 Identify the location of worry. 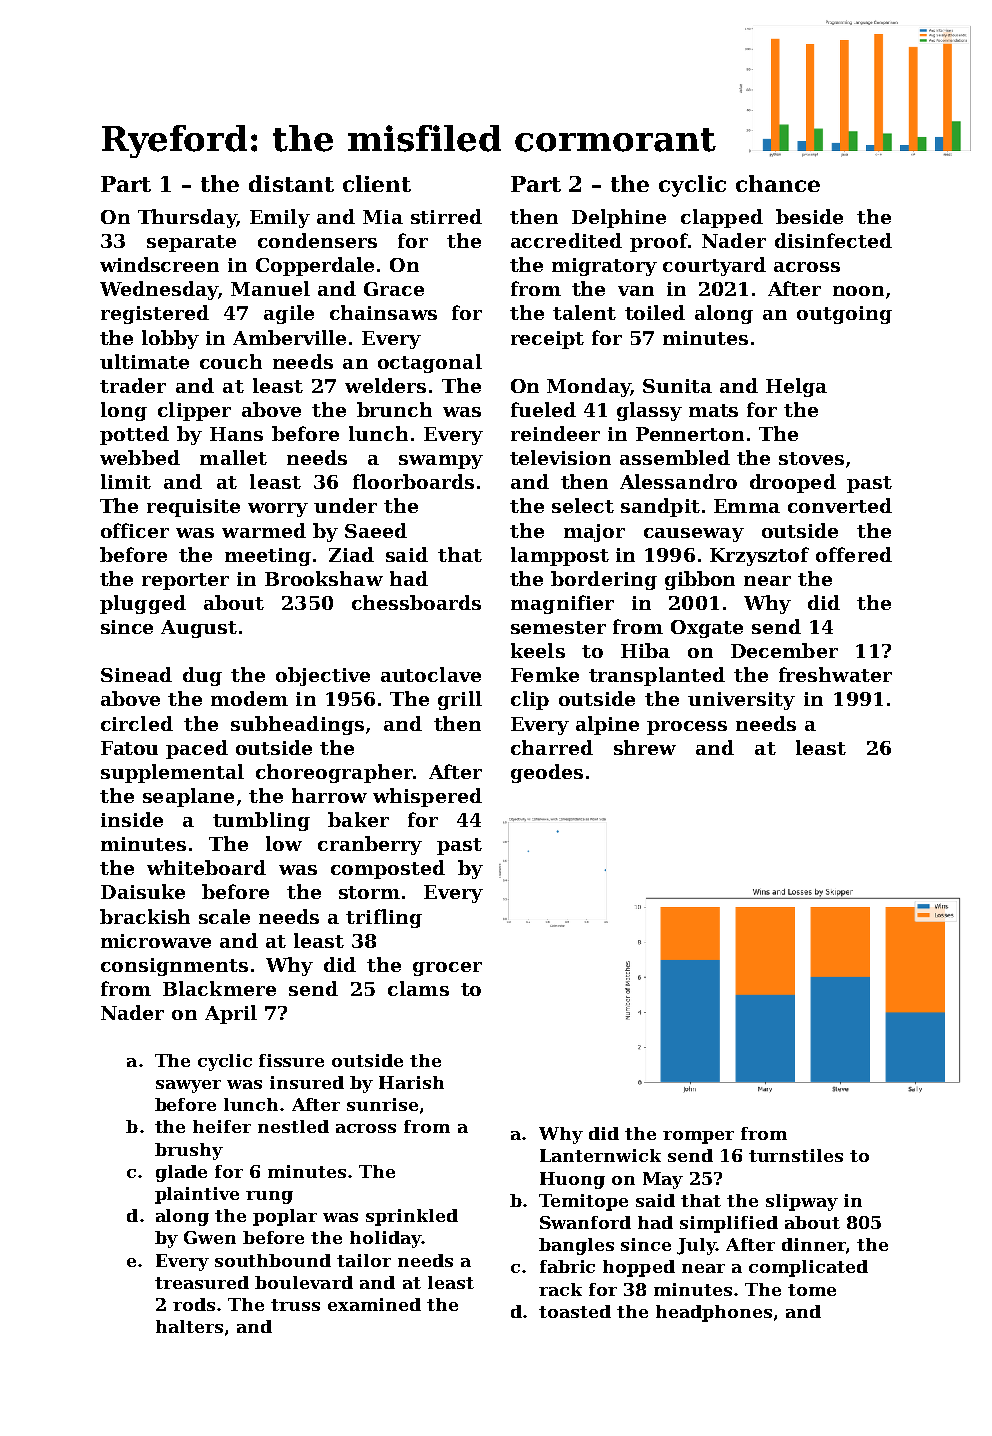
(278, 510).
